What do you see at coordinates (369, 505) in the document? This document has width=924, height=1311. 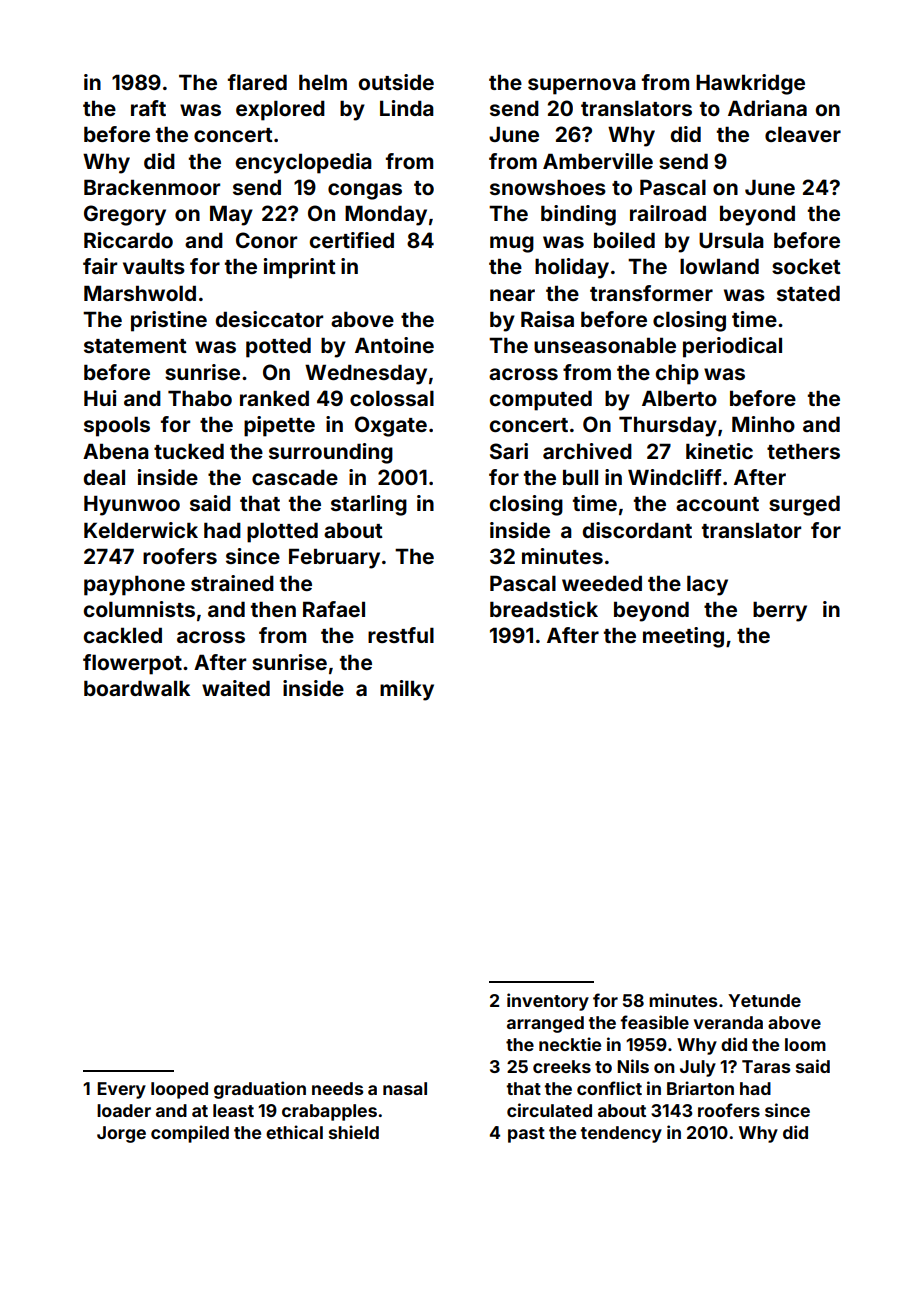 I see `starling` at bounding box center [369, 505].
